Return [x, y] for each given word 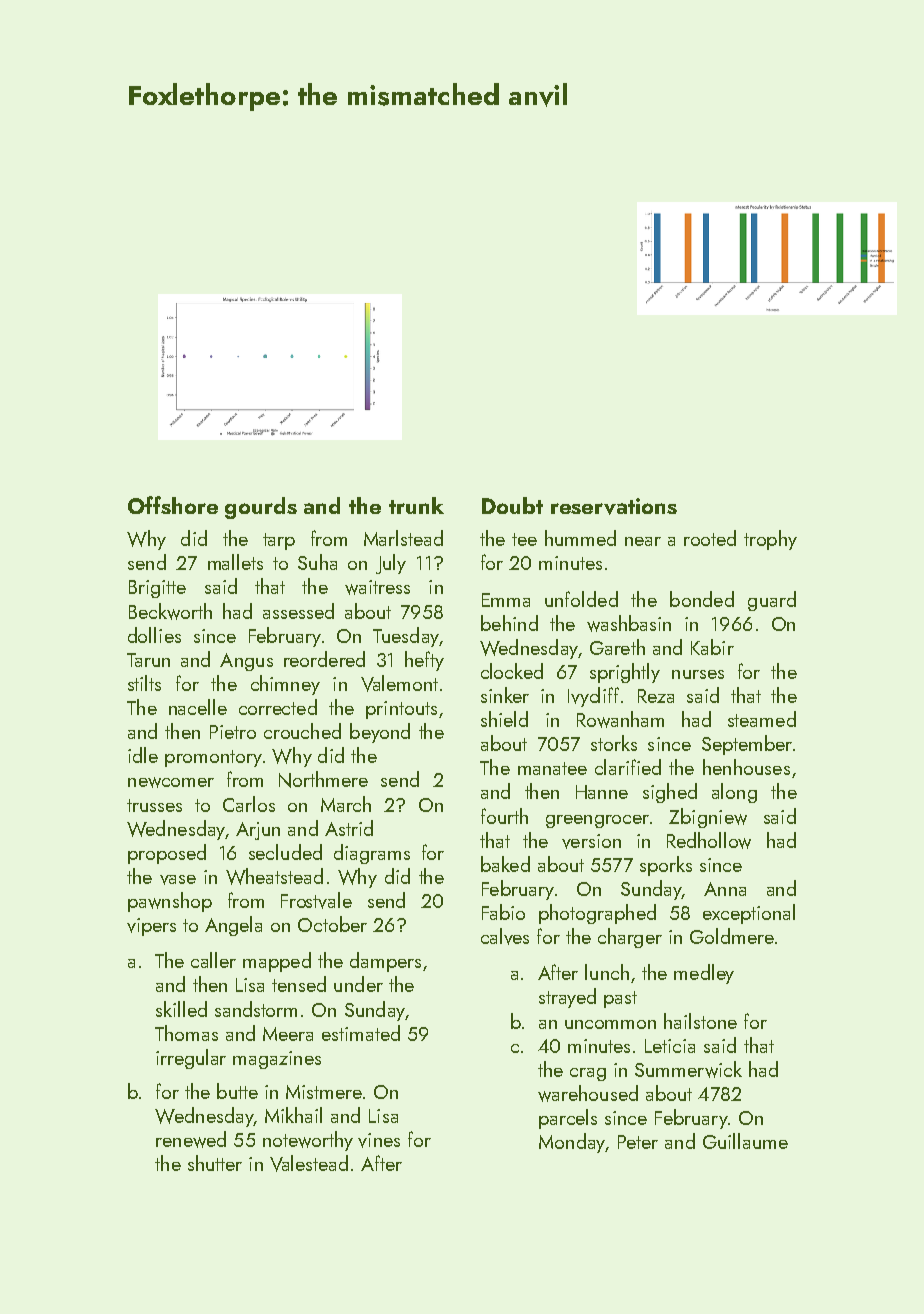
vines [379, 1140]
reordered [324, 659]
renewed [191, 1139]
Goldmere [732, 936]
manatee [552, 768]
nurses [698, 674]
